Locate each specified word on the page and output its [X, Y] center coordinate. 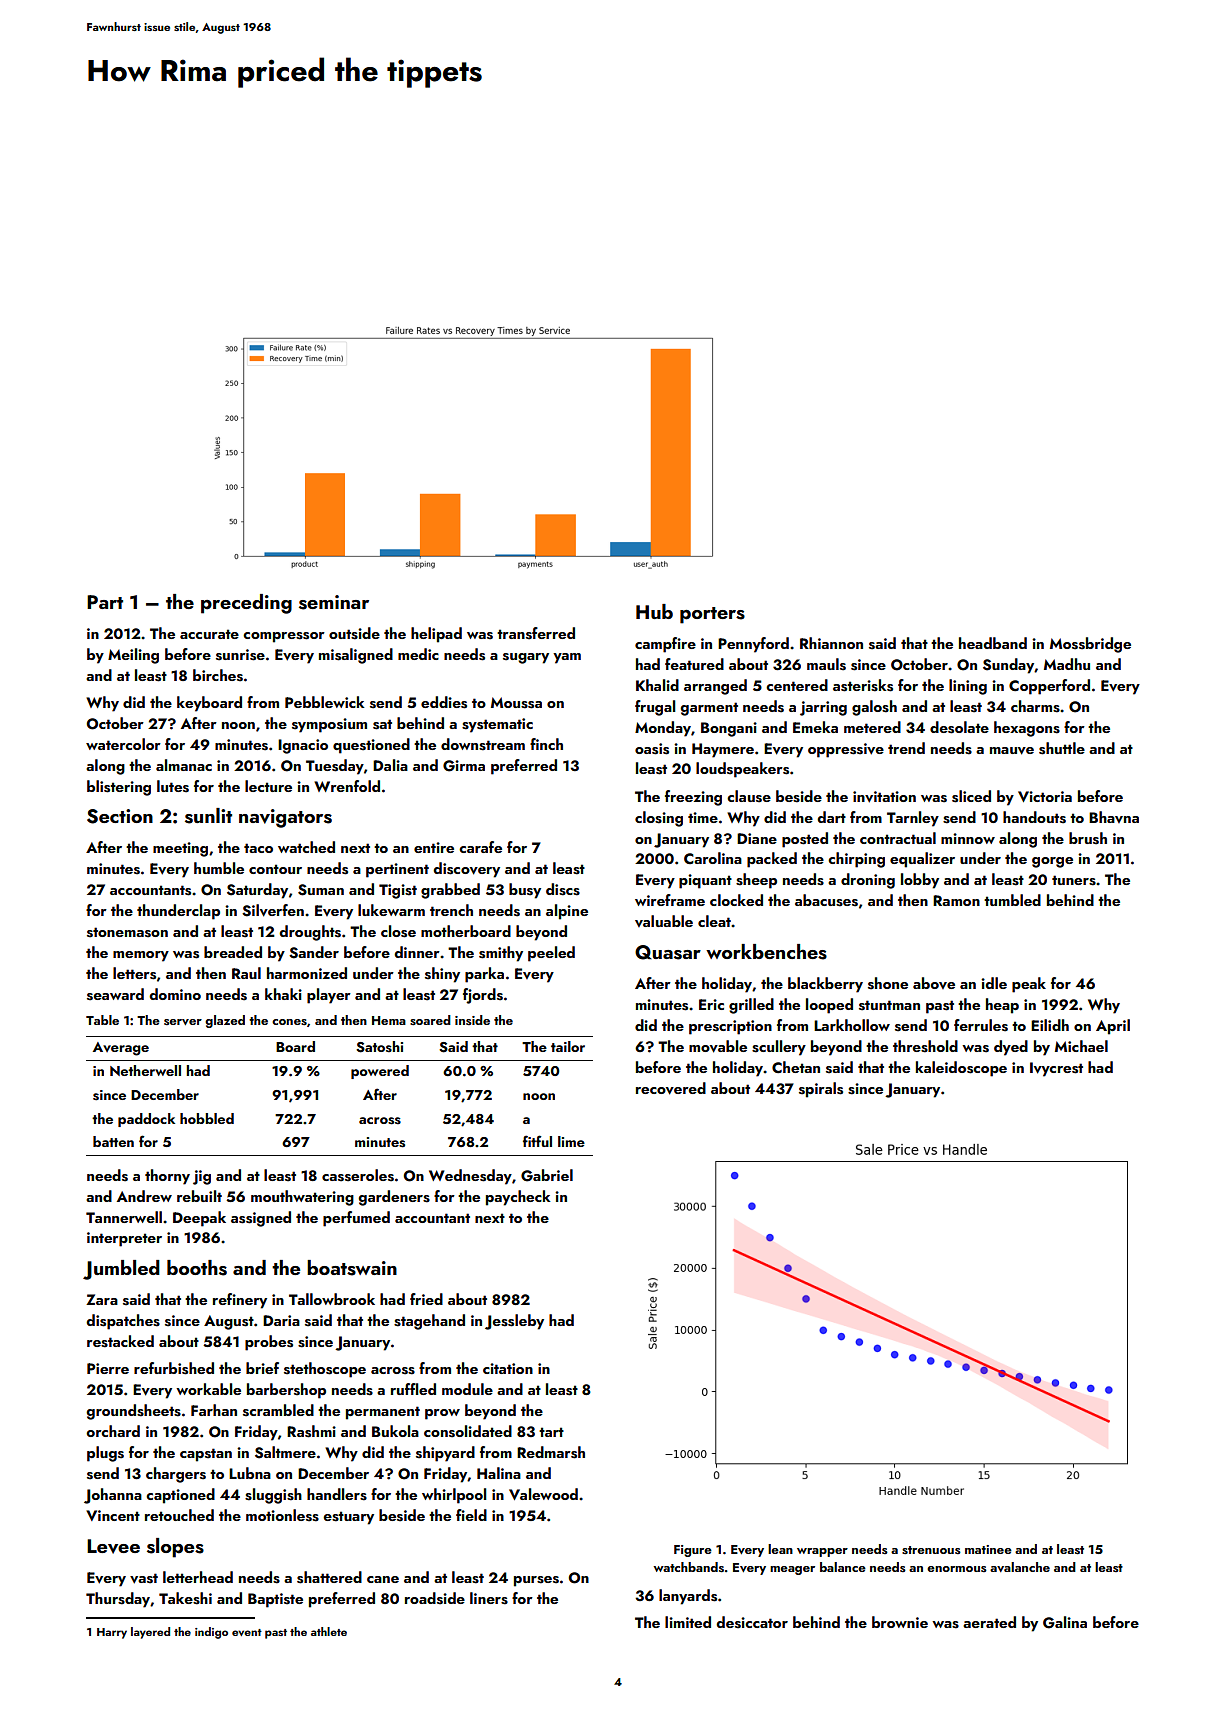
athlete [329, 1631]
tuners [1074, 880]
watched [306, 847]
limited [688, 1622]
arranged [715, 687]
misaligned [356, 656]
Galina [1065, 1622]
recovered [671, 1088]
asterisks [863, 685]
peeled [551, 954]
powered [380, 1072]
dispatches [123, 1322]
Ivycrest [1056, 1069]
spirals [821, 1090]
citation [508, 1368]
